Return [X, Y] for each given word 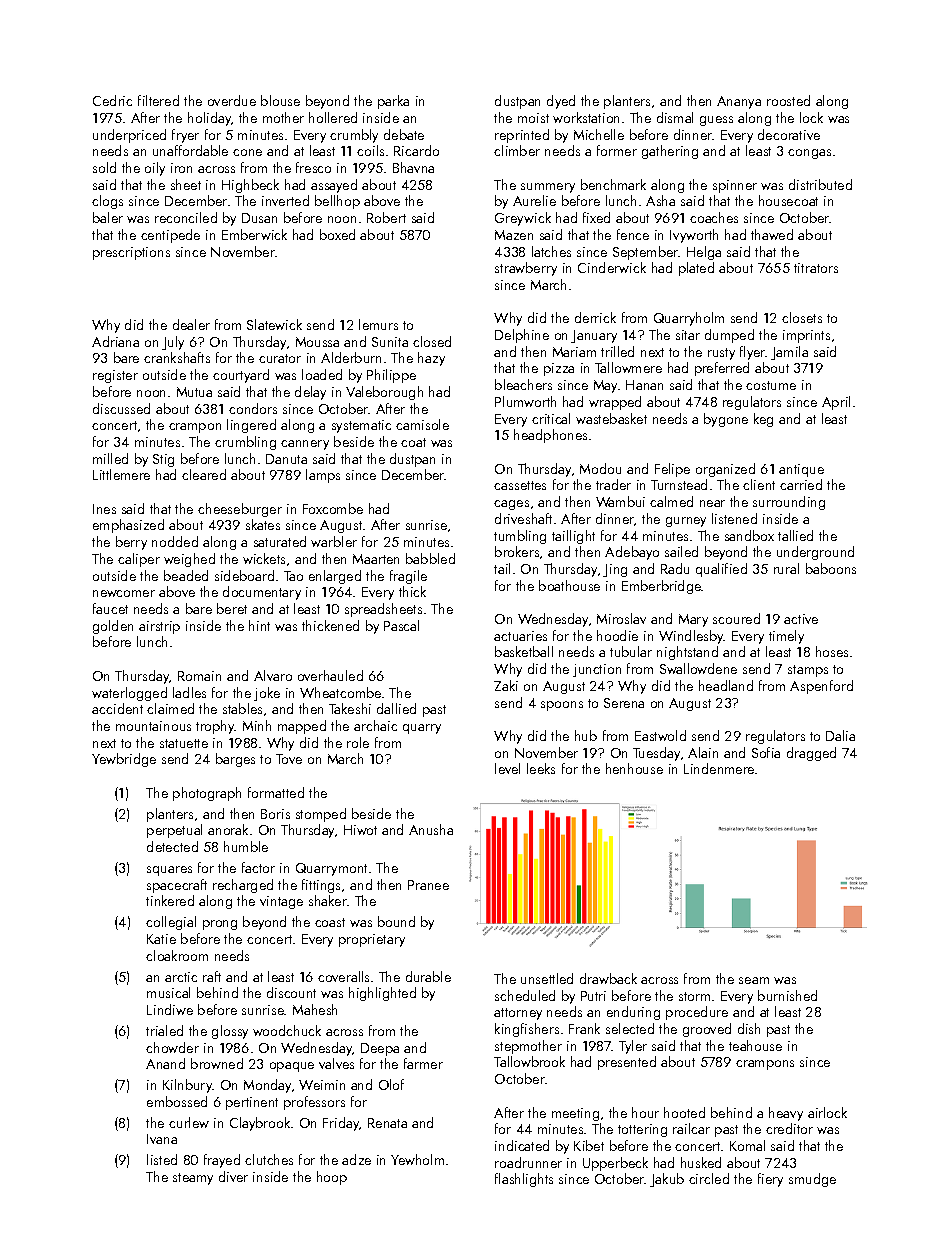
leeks [541, 768]
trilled [617, 351]
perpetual [174, 831]
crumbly [354, 136]
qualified [721, 570]
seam [754, 980]
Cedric [112, 100]
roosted [788, 100]
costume [771, 385]
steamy [193, 1179]
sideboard [244, 575]
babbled [430, 558]
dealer [191, 324]
